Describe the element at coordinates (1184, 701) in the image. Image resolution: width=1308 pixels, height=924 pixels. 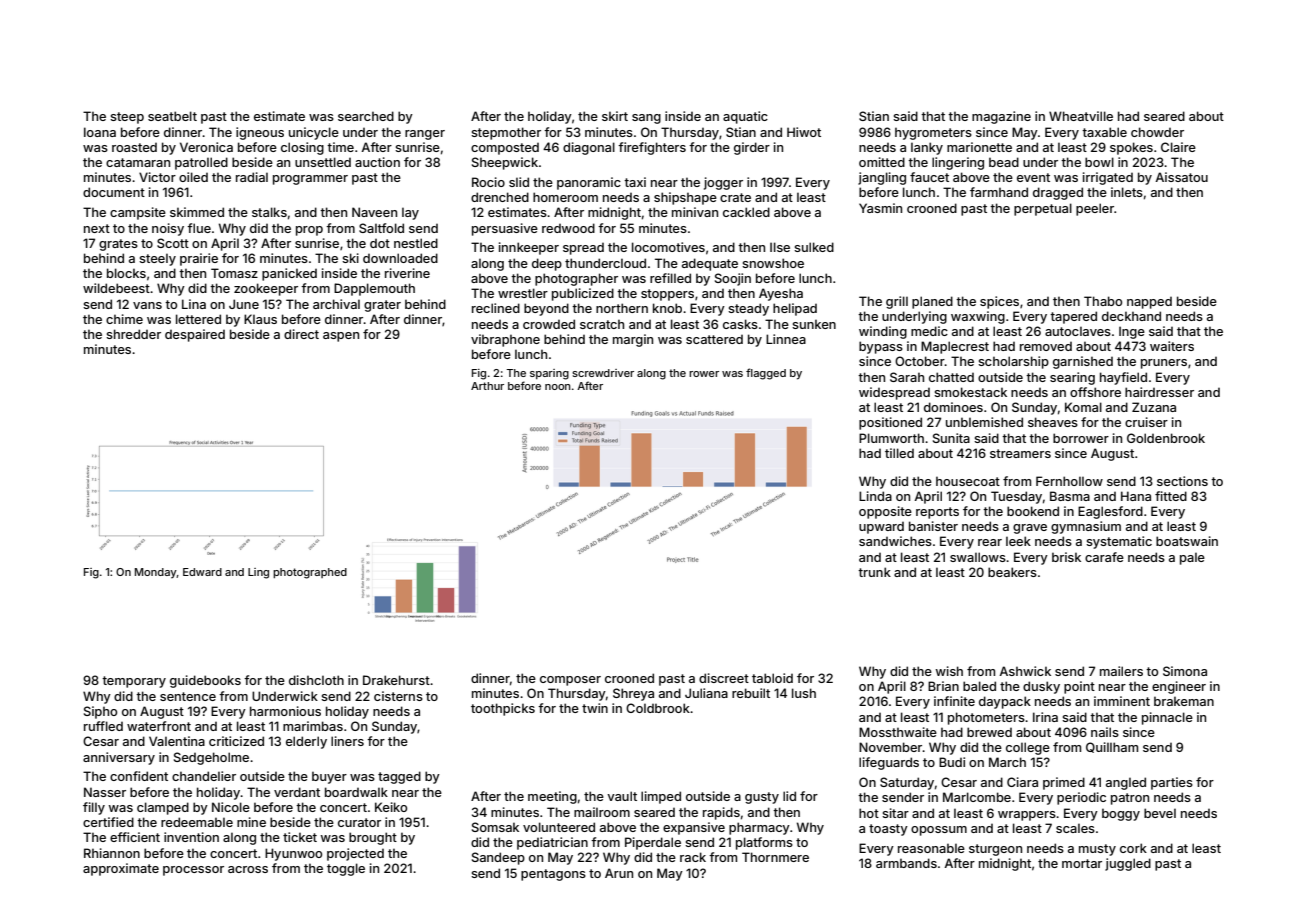
I see `brakeman` at that location.
